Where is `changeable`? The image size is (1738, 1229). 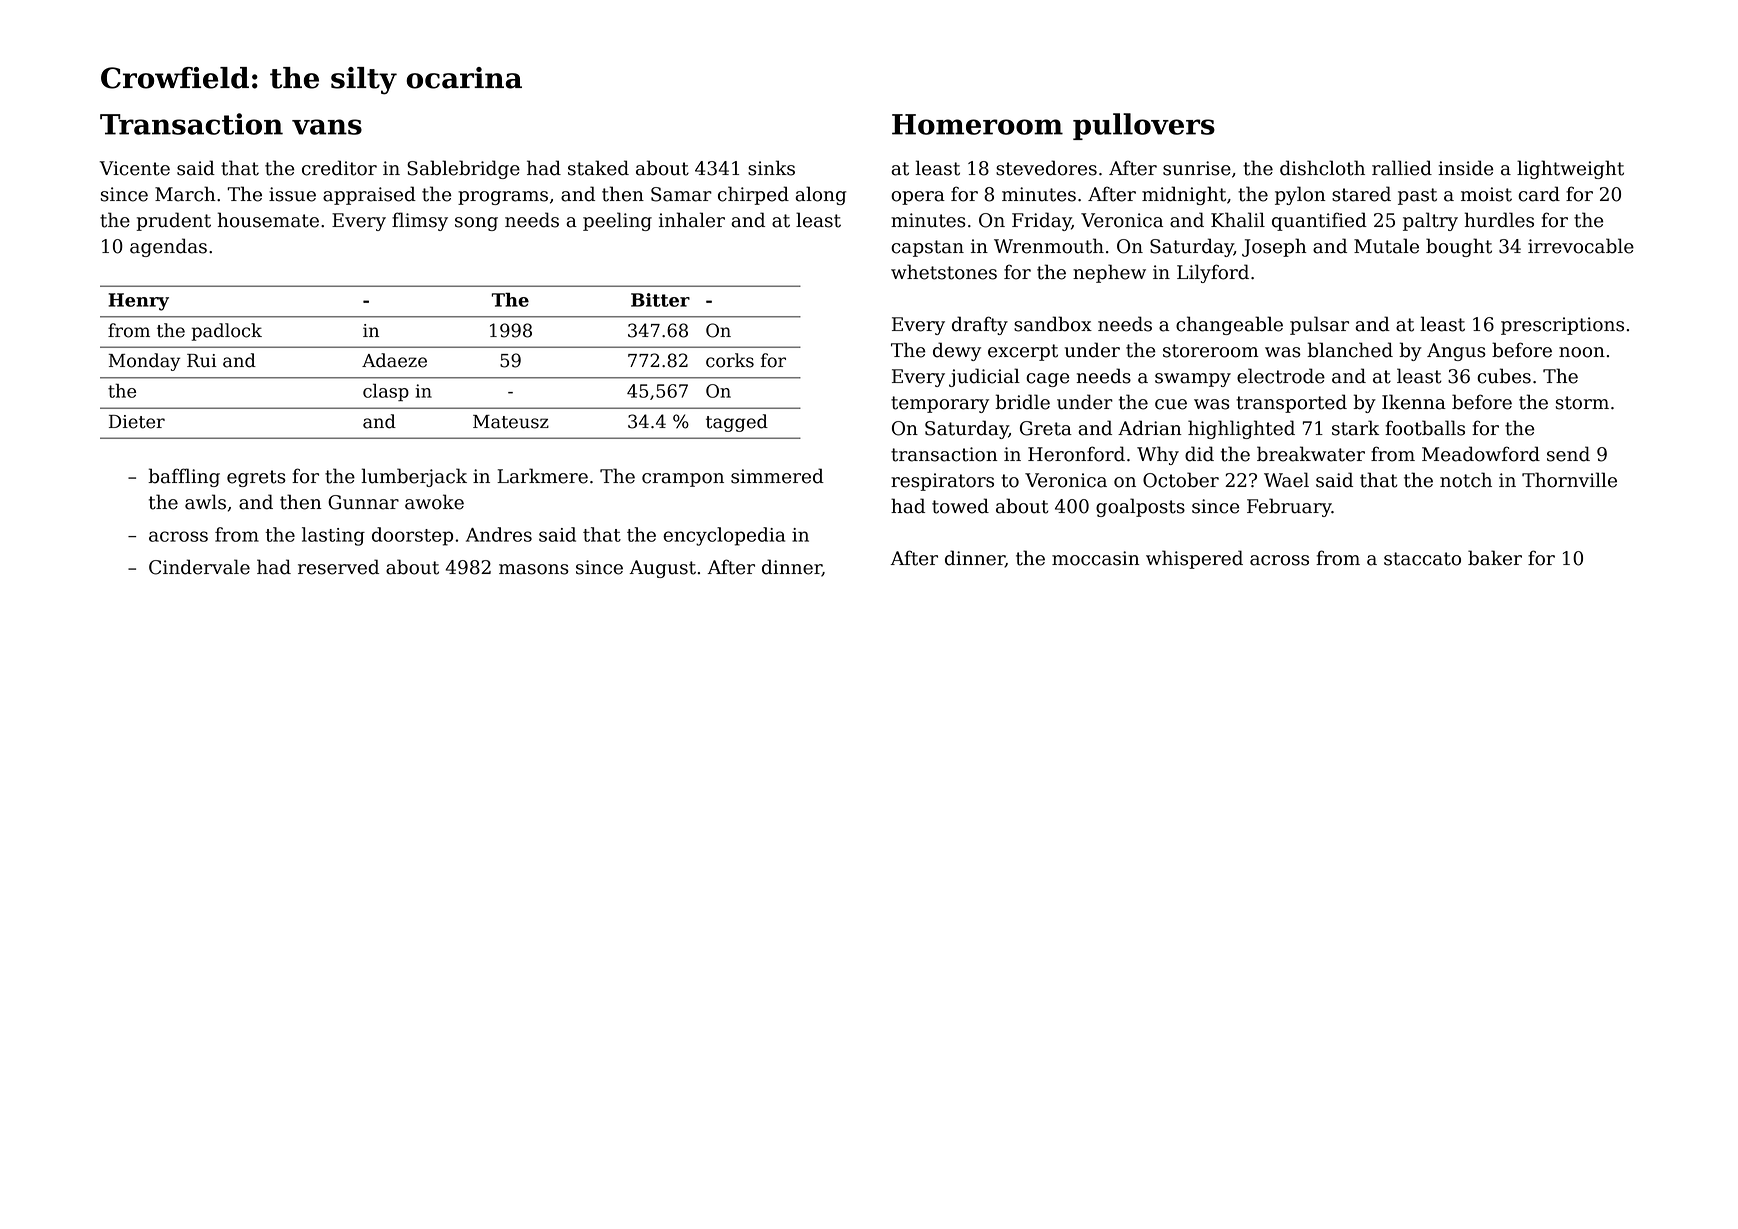
changeable is located at coordinates (1229, 325).
